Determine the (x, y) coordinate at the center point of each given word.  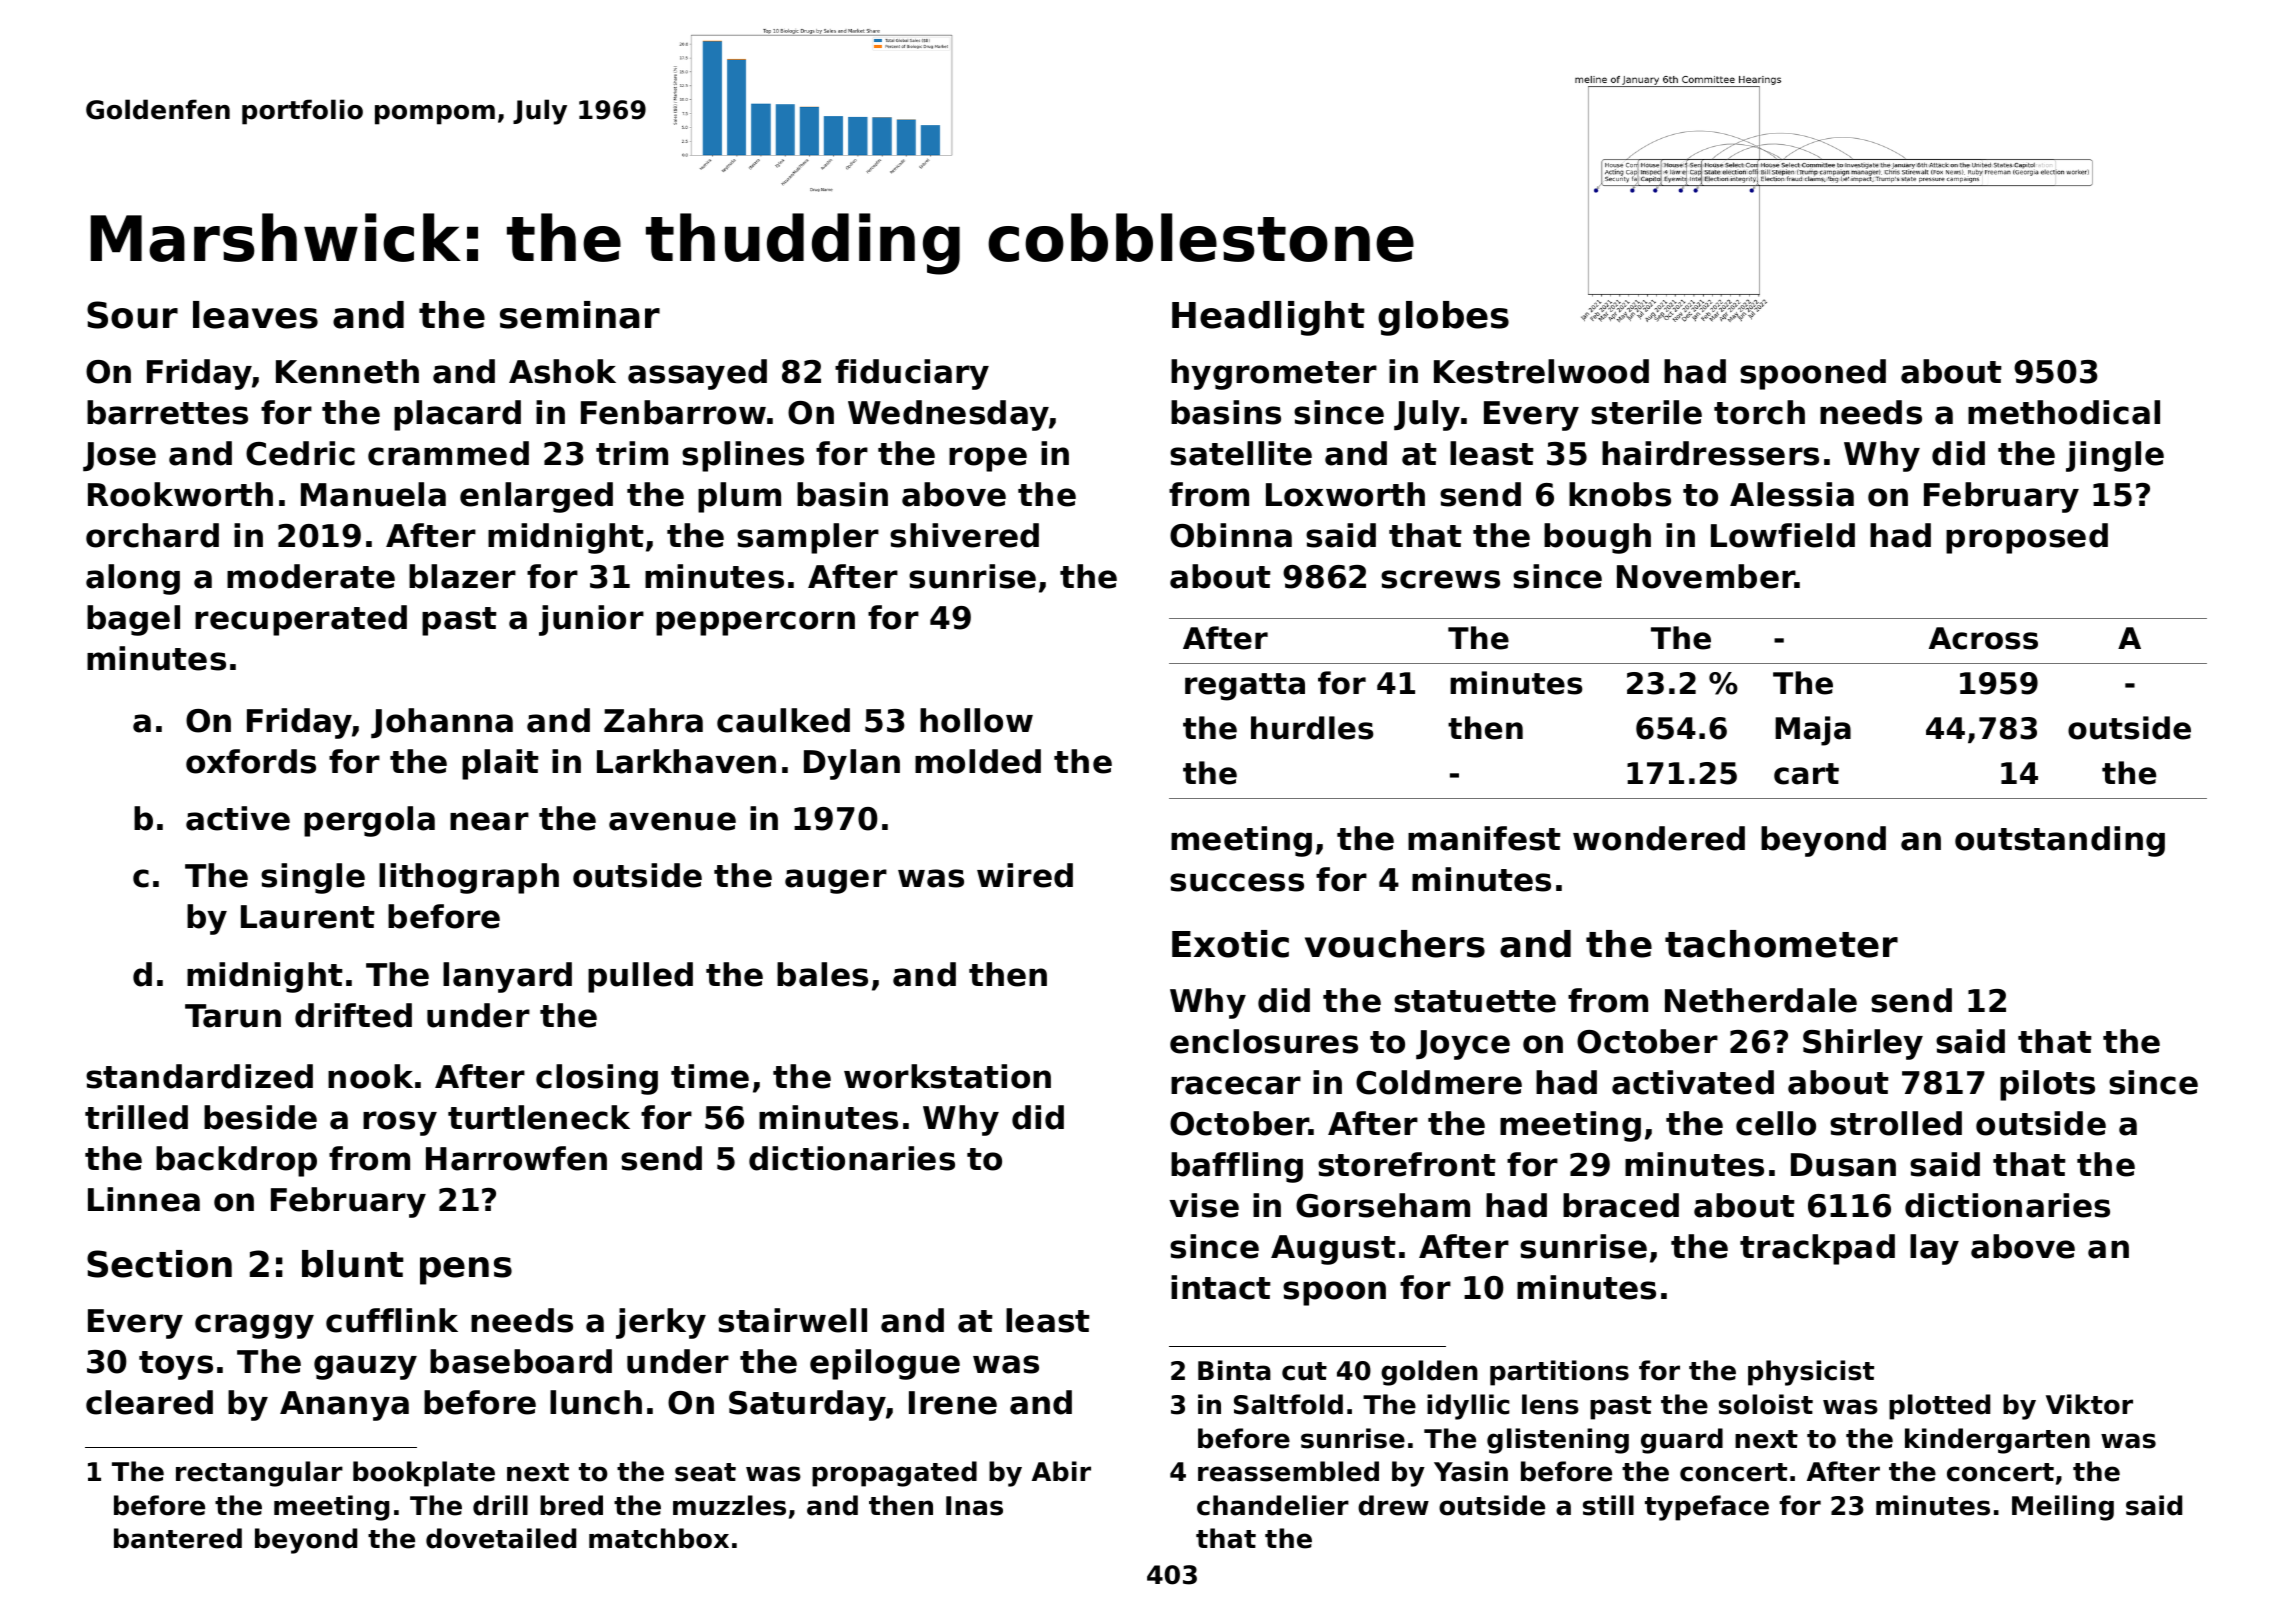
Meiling (2063, 1508)
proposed (2027, 538)
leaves (255, 315)
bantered (178, 1538)
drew (1393, 1505)
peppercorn (755, 623)
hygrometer (1274, 374)
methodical (2064, 412)
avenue (672, 821)
